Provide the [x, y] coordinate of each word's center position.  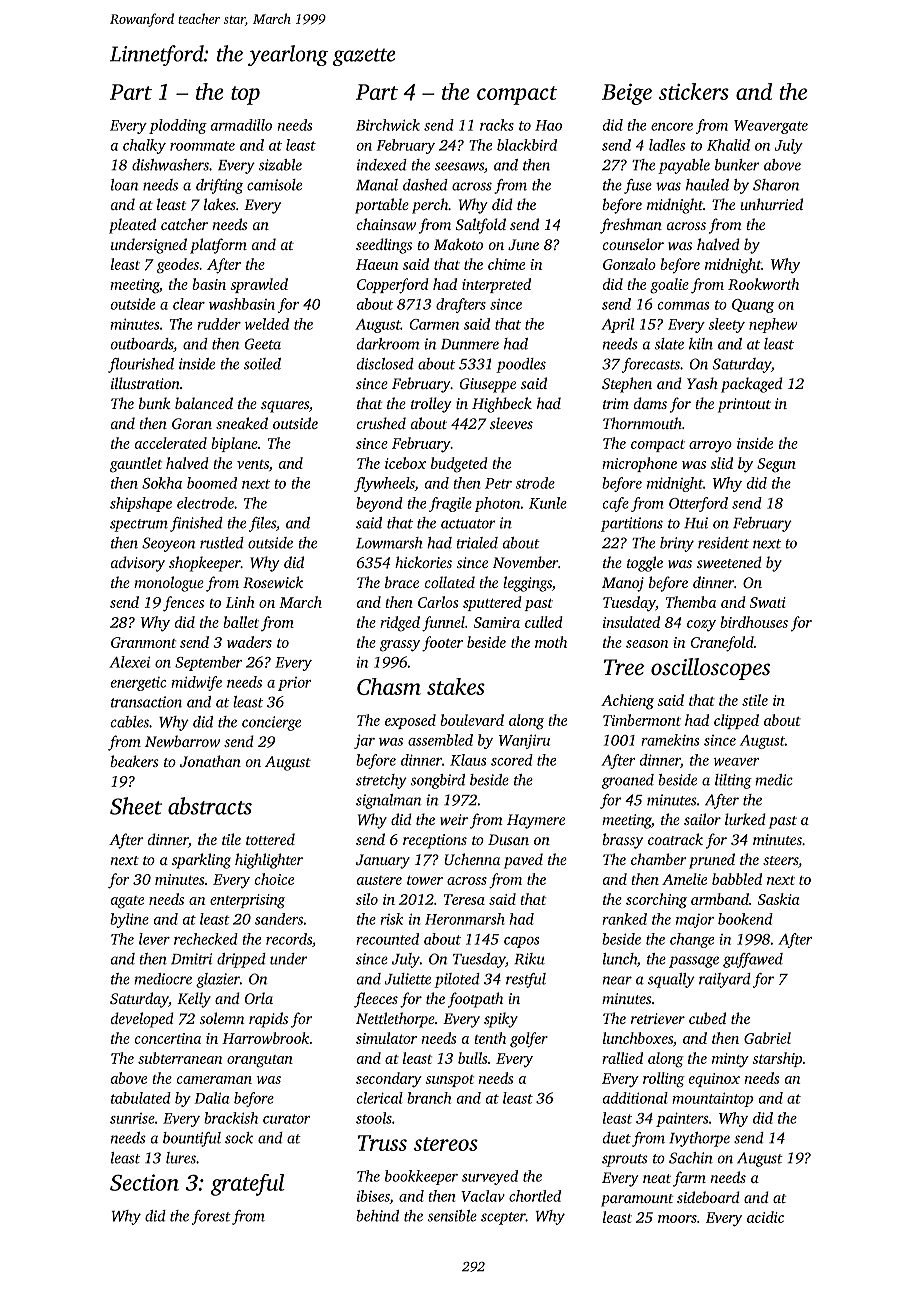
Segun [776, 465]
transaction [146, 702]
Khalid [728, 145]
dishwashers [170, 165]
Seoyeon [168, 544]
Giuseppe [488, 385]
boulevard [472, 720]
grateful [248, 1185]
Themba [691, 602]
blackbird [527, 145]
